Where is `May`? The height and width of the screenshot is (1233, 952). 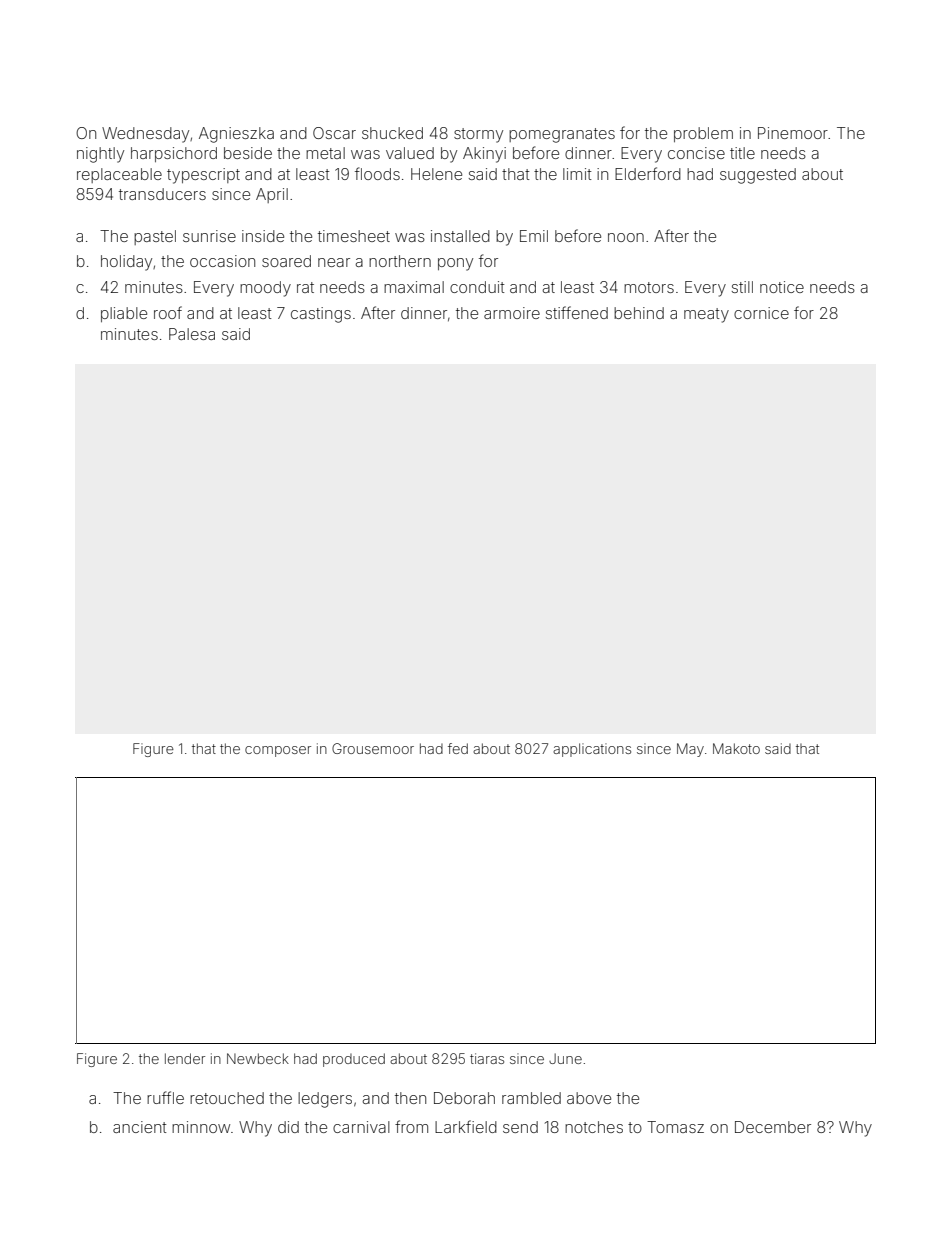 May is located at coordinates (690, 750).
